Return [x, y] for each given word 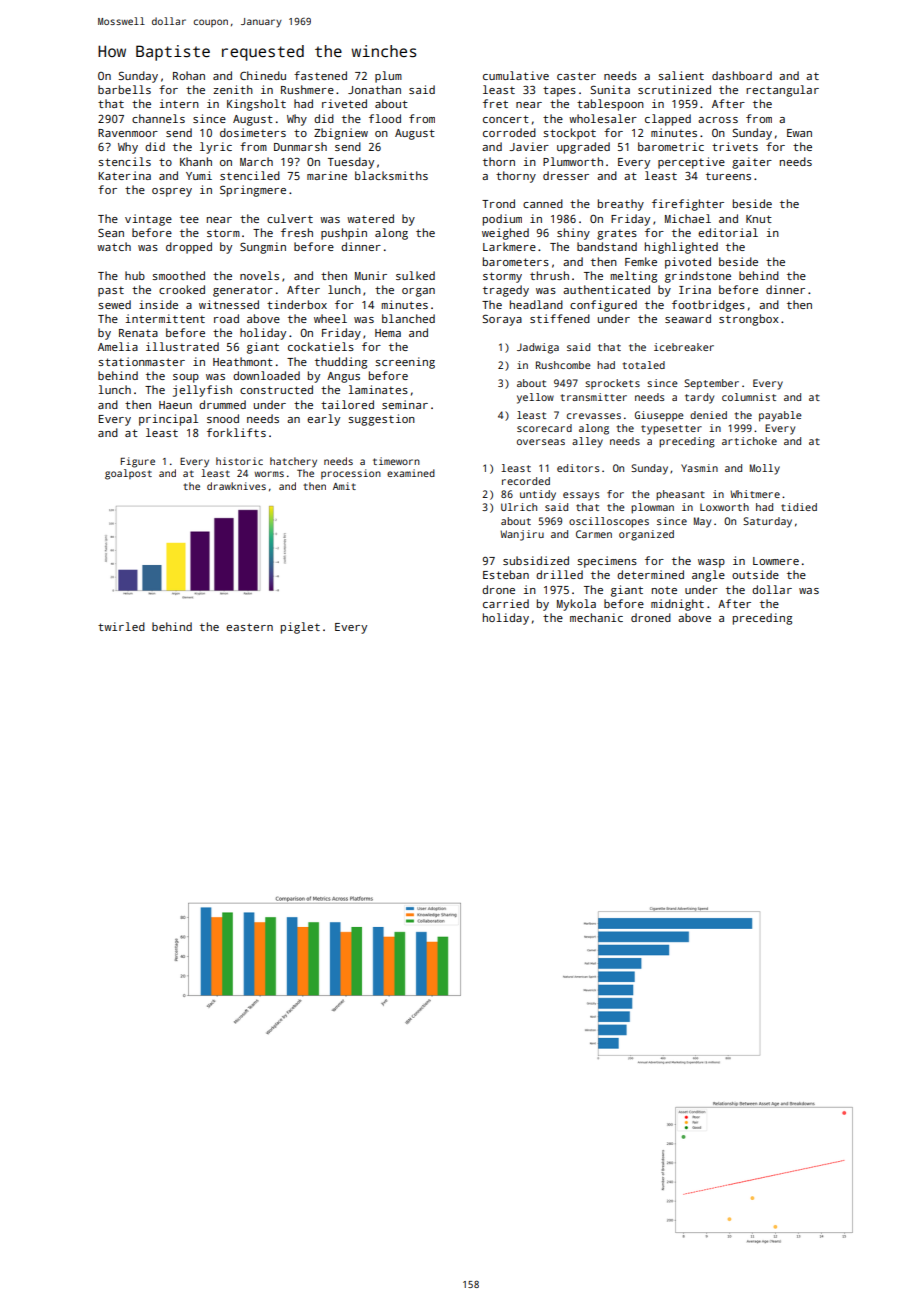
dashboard [742, 75]
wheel [330, 318]
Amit [344, 486]
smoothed [178, 275]
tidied [799, 507]
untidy [538, 495]
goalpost [128, 474]
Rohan [189, 75]
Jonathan [374, 89]
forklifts [236, 432]
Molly [765, 469]
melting [633, 277]
